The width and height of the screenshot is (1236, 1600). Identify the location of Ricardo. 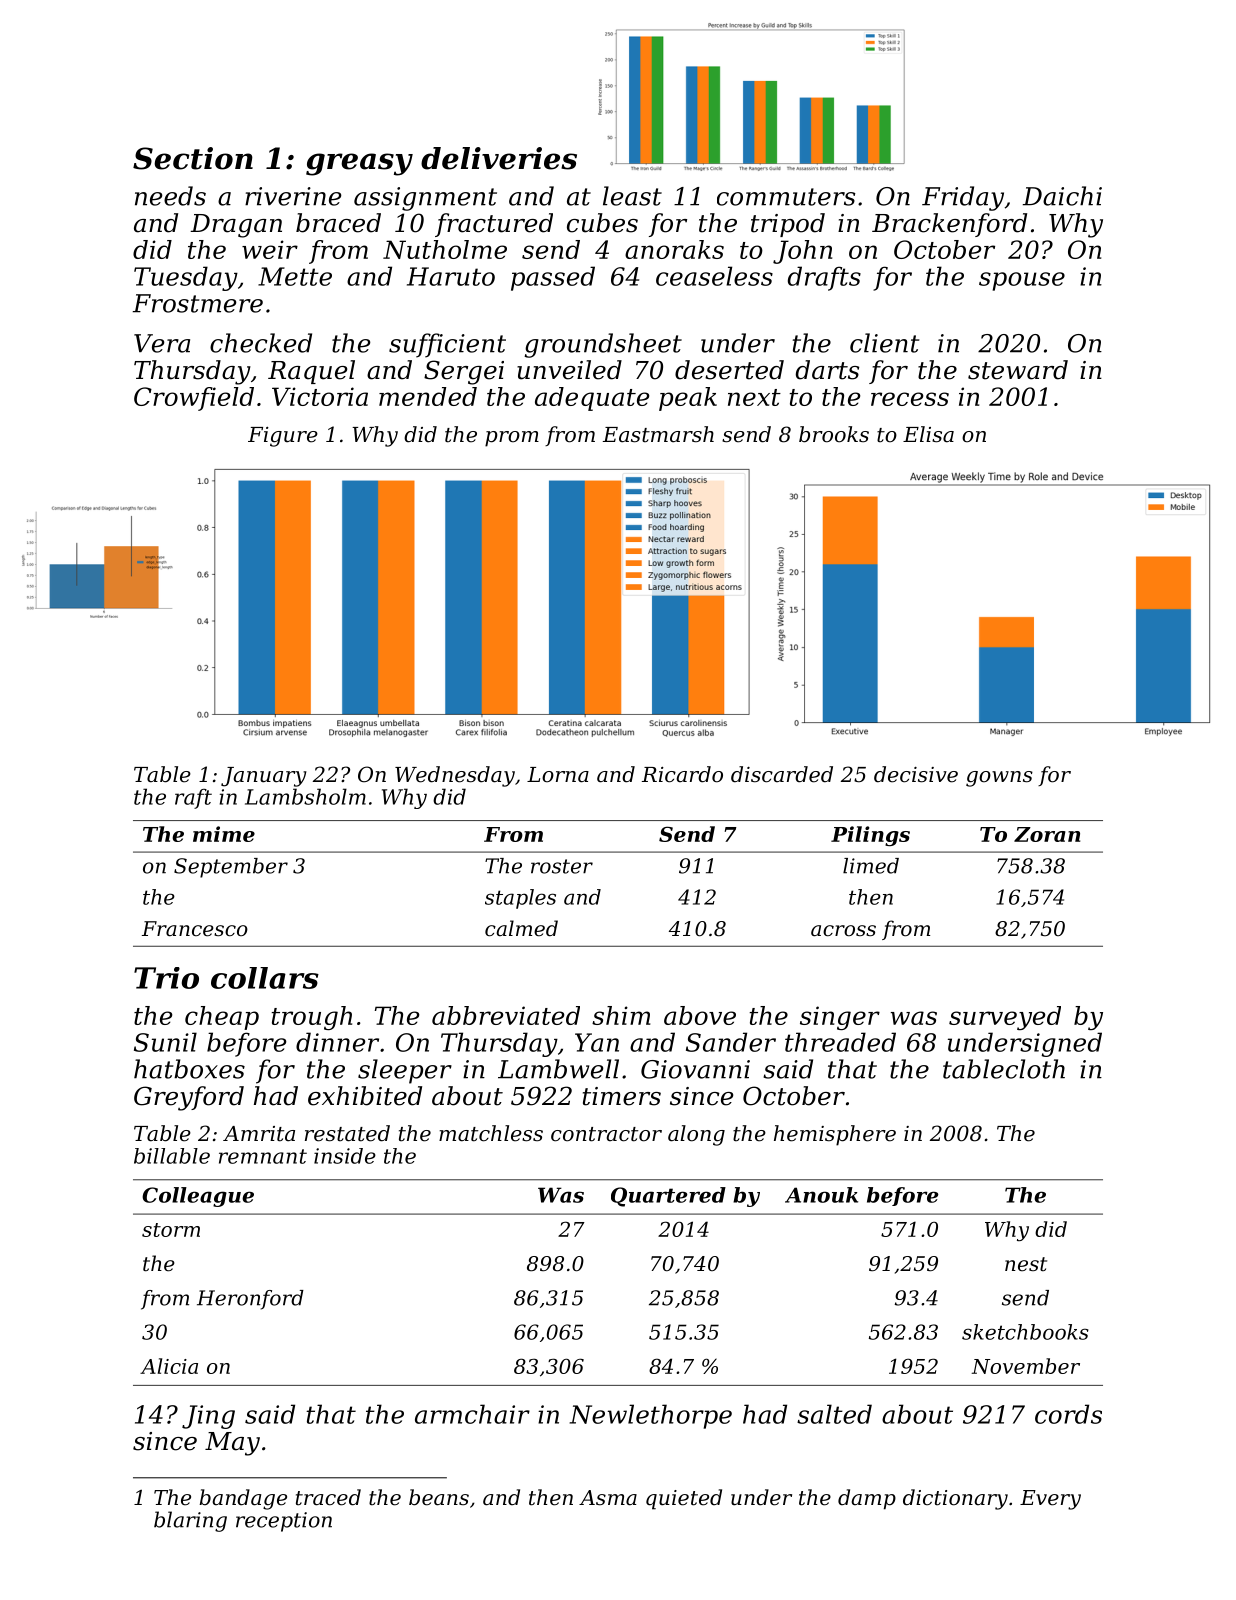
(682, 774).
